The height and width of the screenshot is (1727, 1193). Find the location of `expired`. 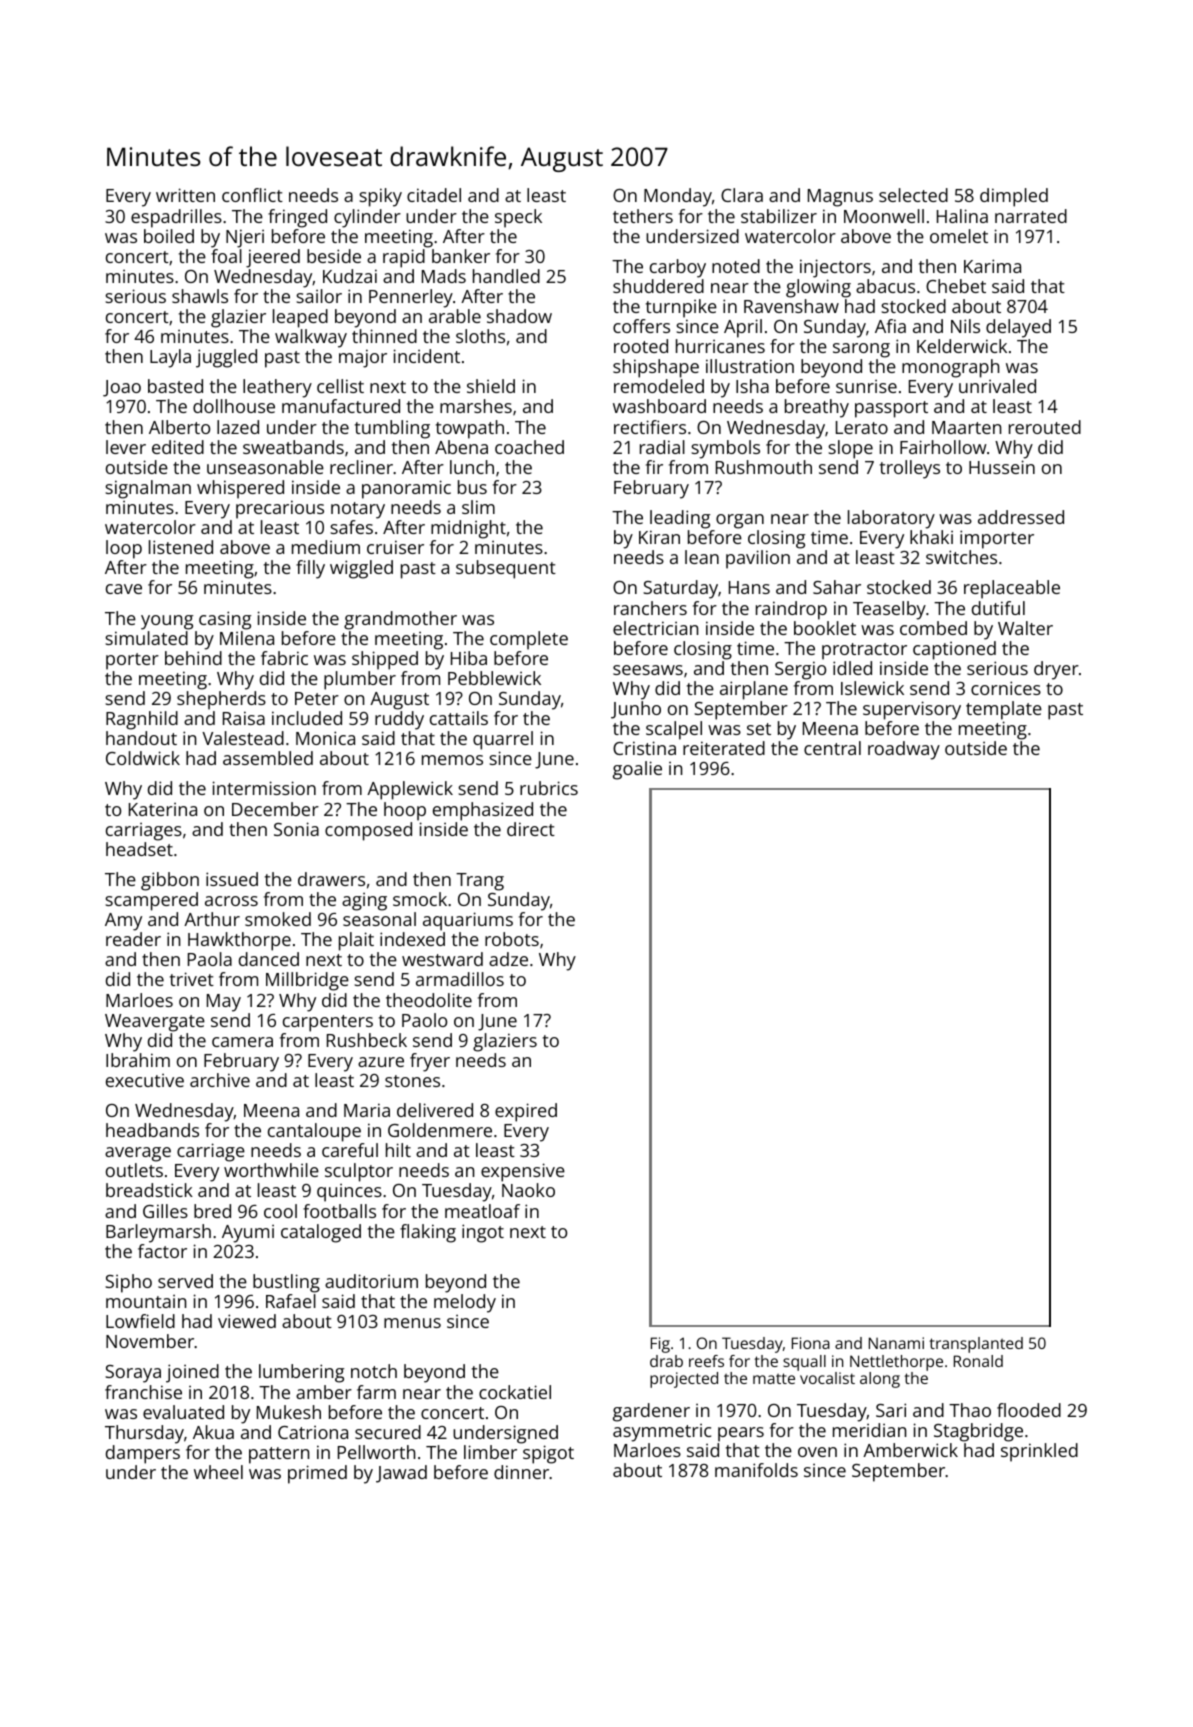

expired is located at coordinates (526, 1112).
